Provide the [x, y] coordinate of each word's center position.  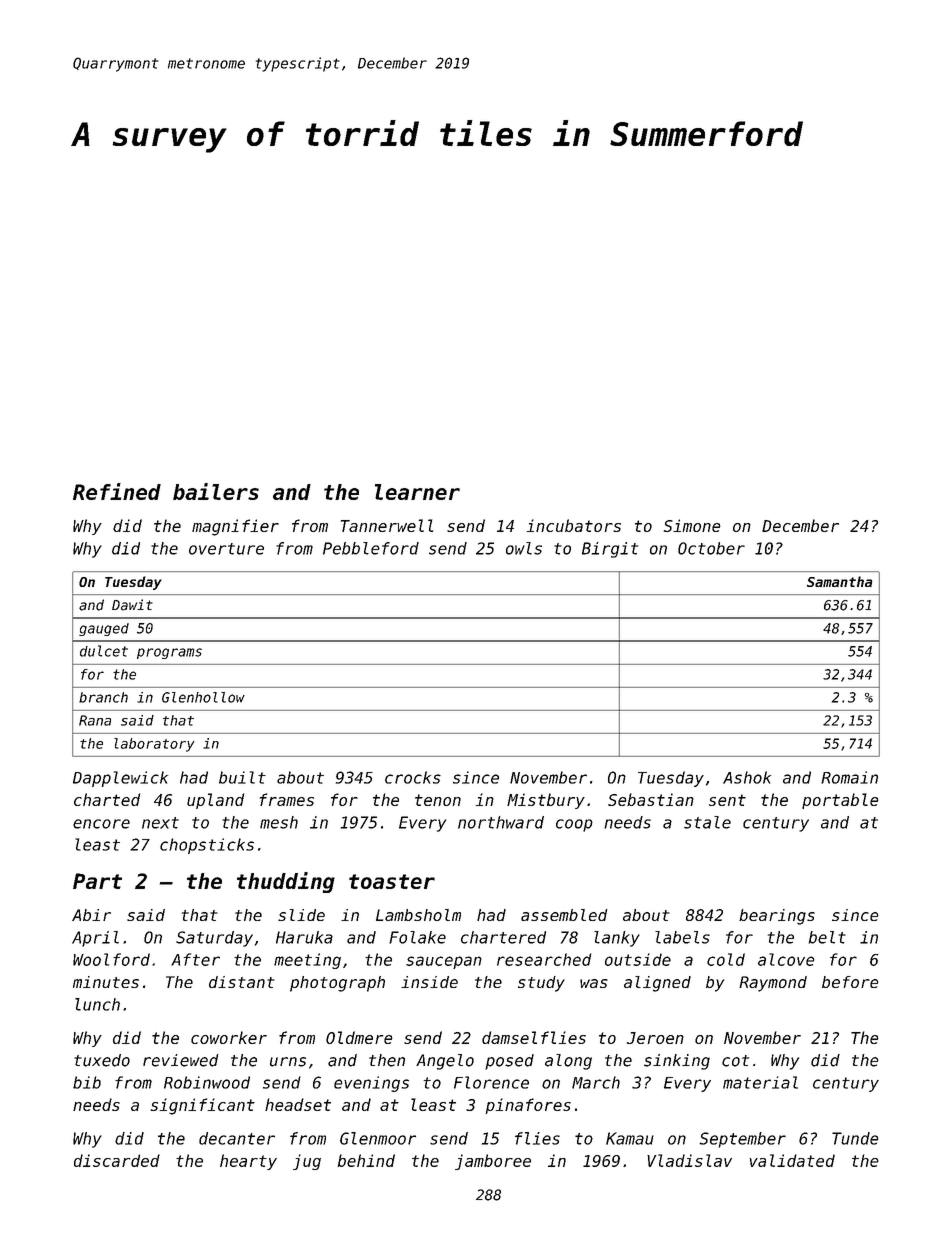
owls [524, 548]
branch [103, 697]
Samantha [839, 581]
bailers [216, 491]
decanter [237, 1138]
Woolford [111, 959]
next [160, 823]
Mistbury [546, 801]
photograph [337, 984]
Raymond [773, 984]
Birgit [610, 550]
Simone [692, 525]
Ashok [747, 777]
